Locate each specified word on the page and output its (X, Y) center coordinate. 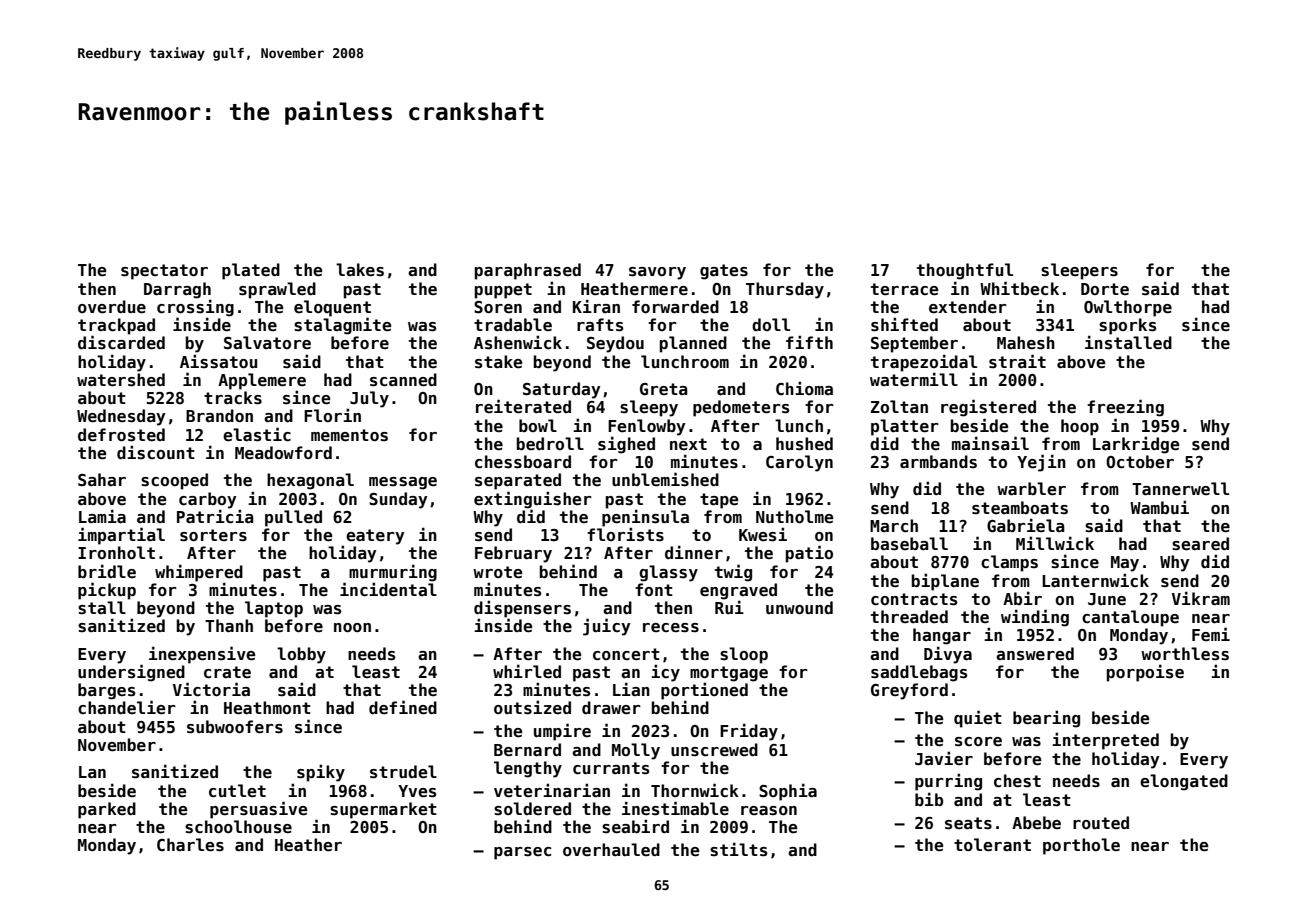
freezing (1125, 408)
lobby (301, 655)
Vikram (1201, 598)
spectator (164, 272)
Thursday (785, 290)
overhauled (611, 849)
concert (626, 654)
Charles (190, 845)
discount (156, 452)
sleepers (1079, 271)
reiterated (523, 406)
